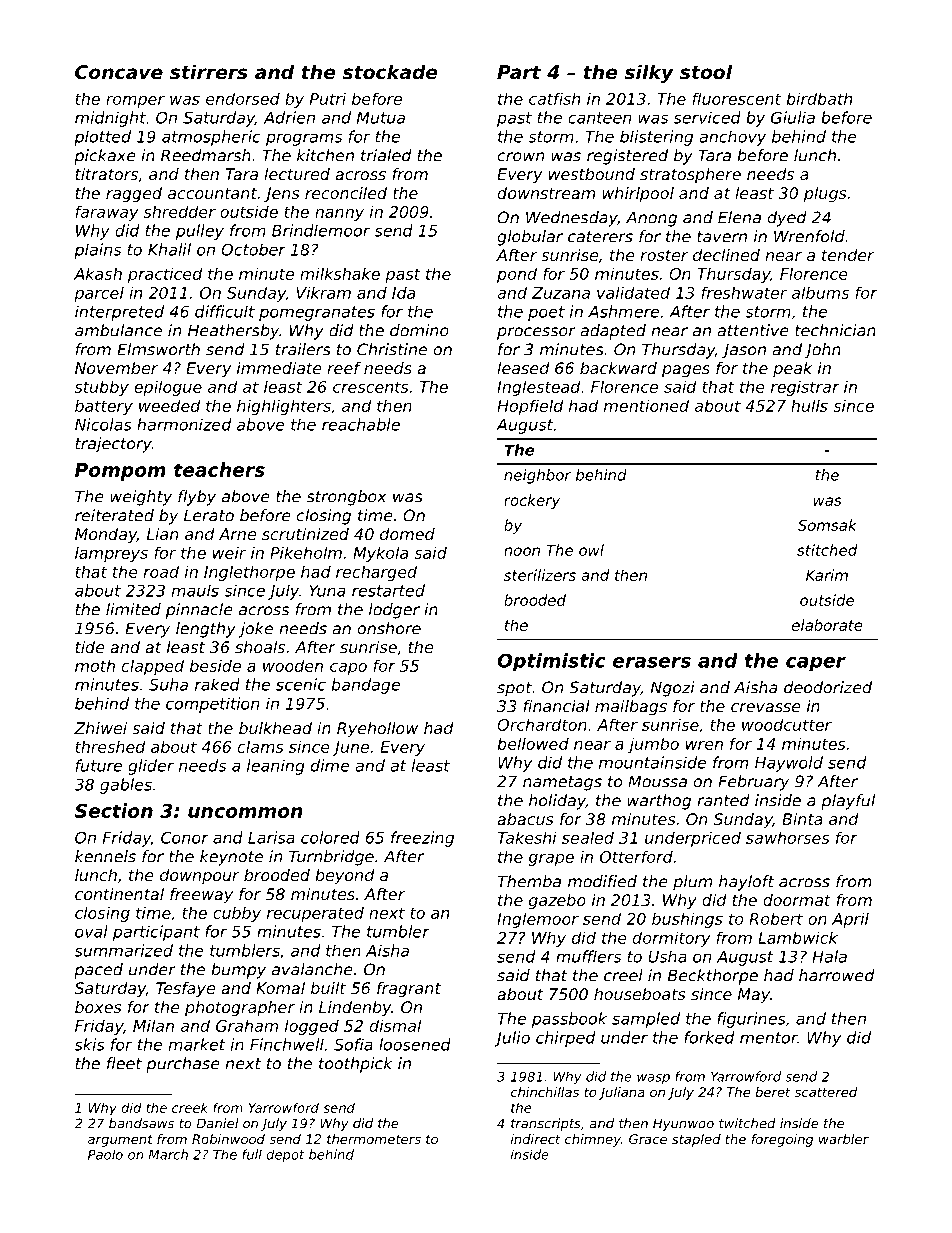  What do you see at coordinates (530, 238) in the image?
I see `globular` at bounding box center [530, 238].
